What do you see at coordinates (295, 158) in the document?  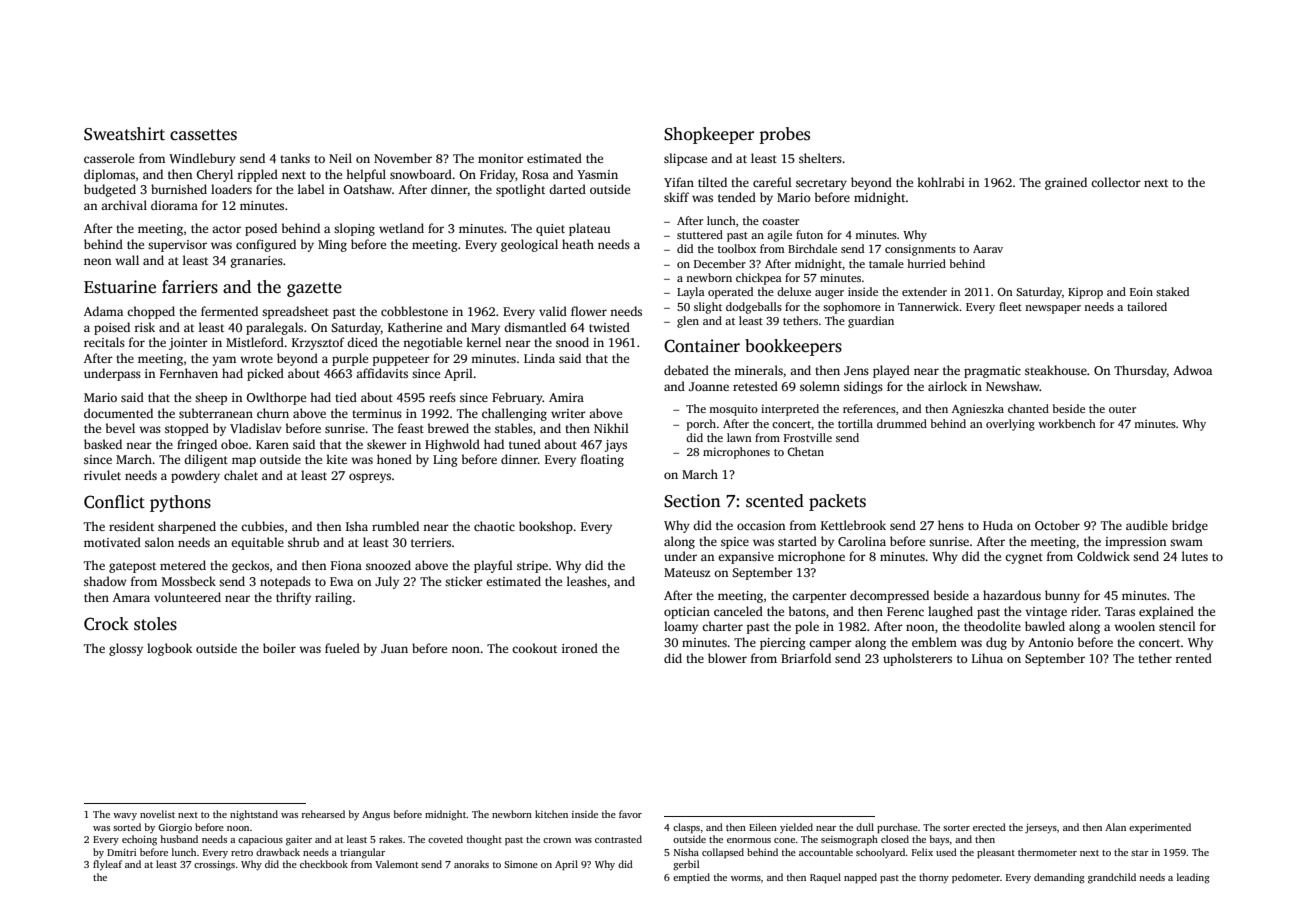 I see `tanks` at bounding box center [295, 158].
